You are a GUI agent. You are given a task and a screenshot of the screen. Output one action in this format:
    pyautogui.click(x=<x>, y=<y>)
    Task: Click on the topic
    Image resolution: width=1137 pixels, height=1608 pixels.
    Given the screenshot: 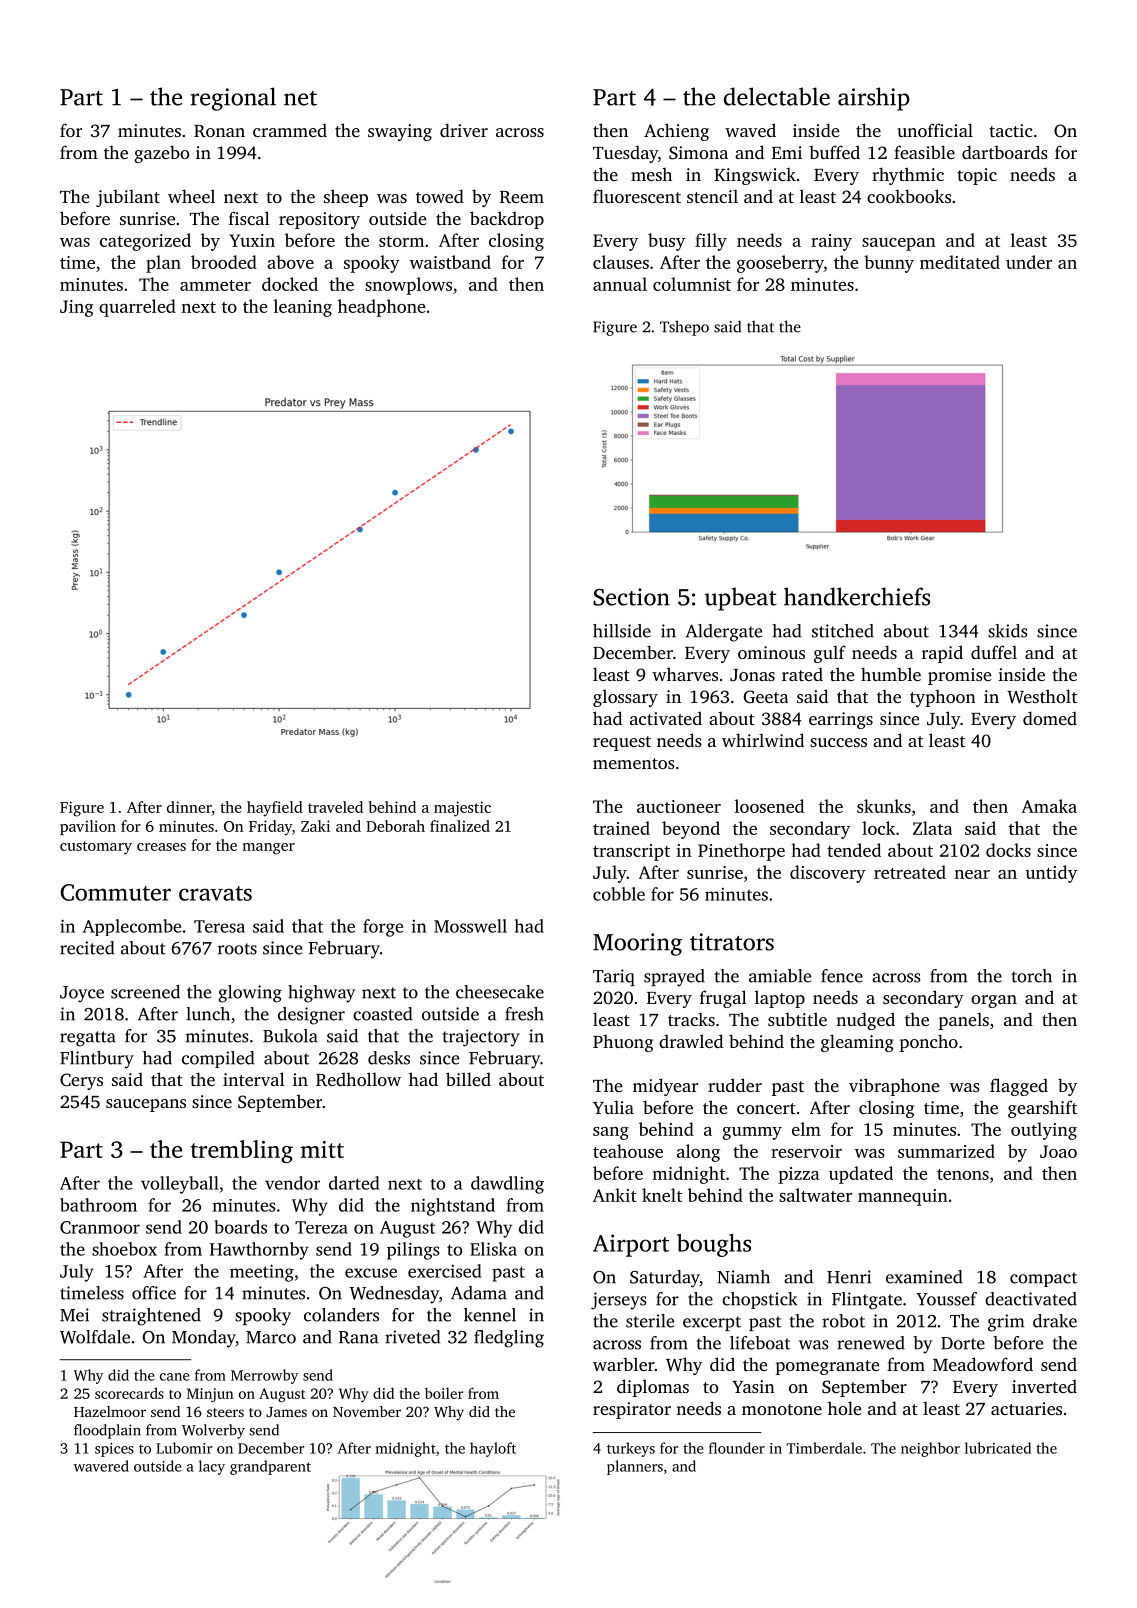 What is the action you would take?
    pyautogui.click(x=977, y=176)
